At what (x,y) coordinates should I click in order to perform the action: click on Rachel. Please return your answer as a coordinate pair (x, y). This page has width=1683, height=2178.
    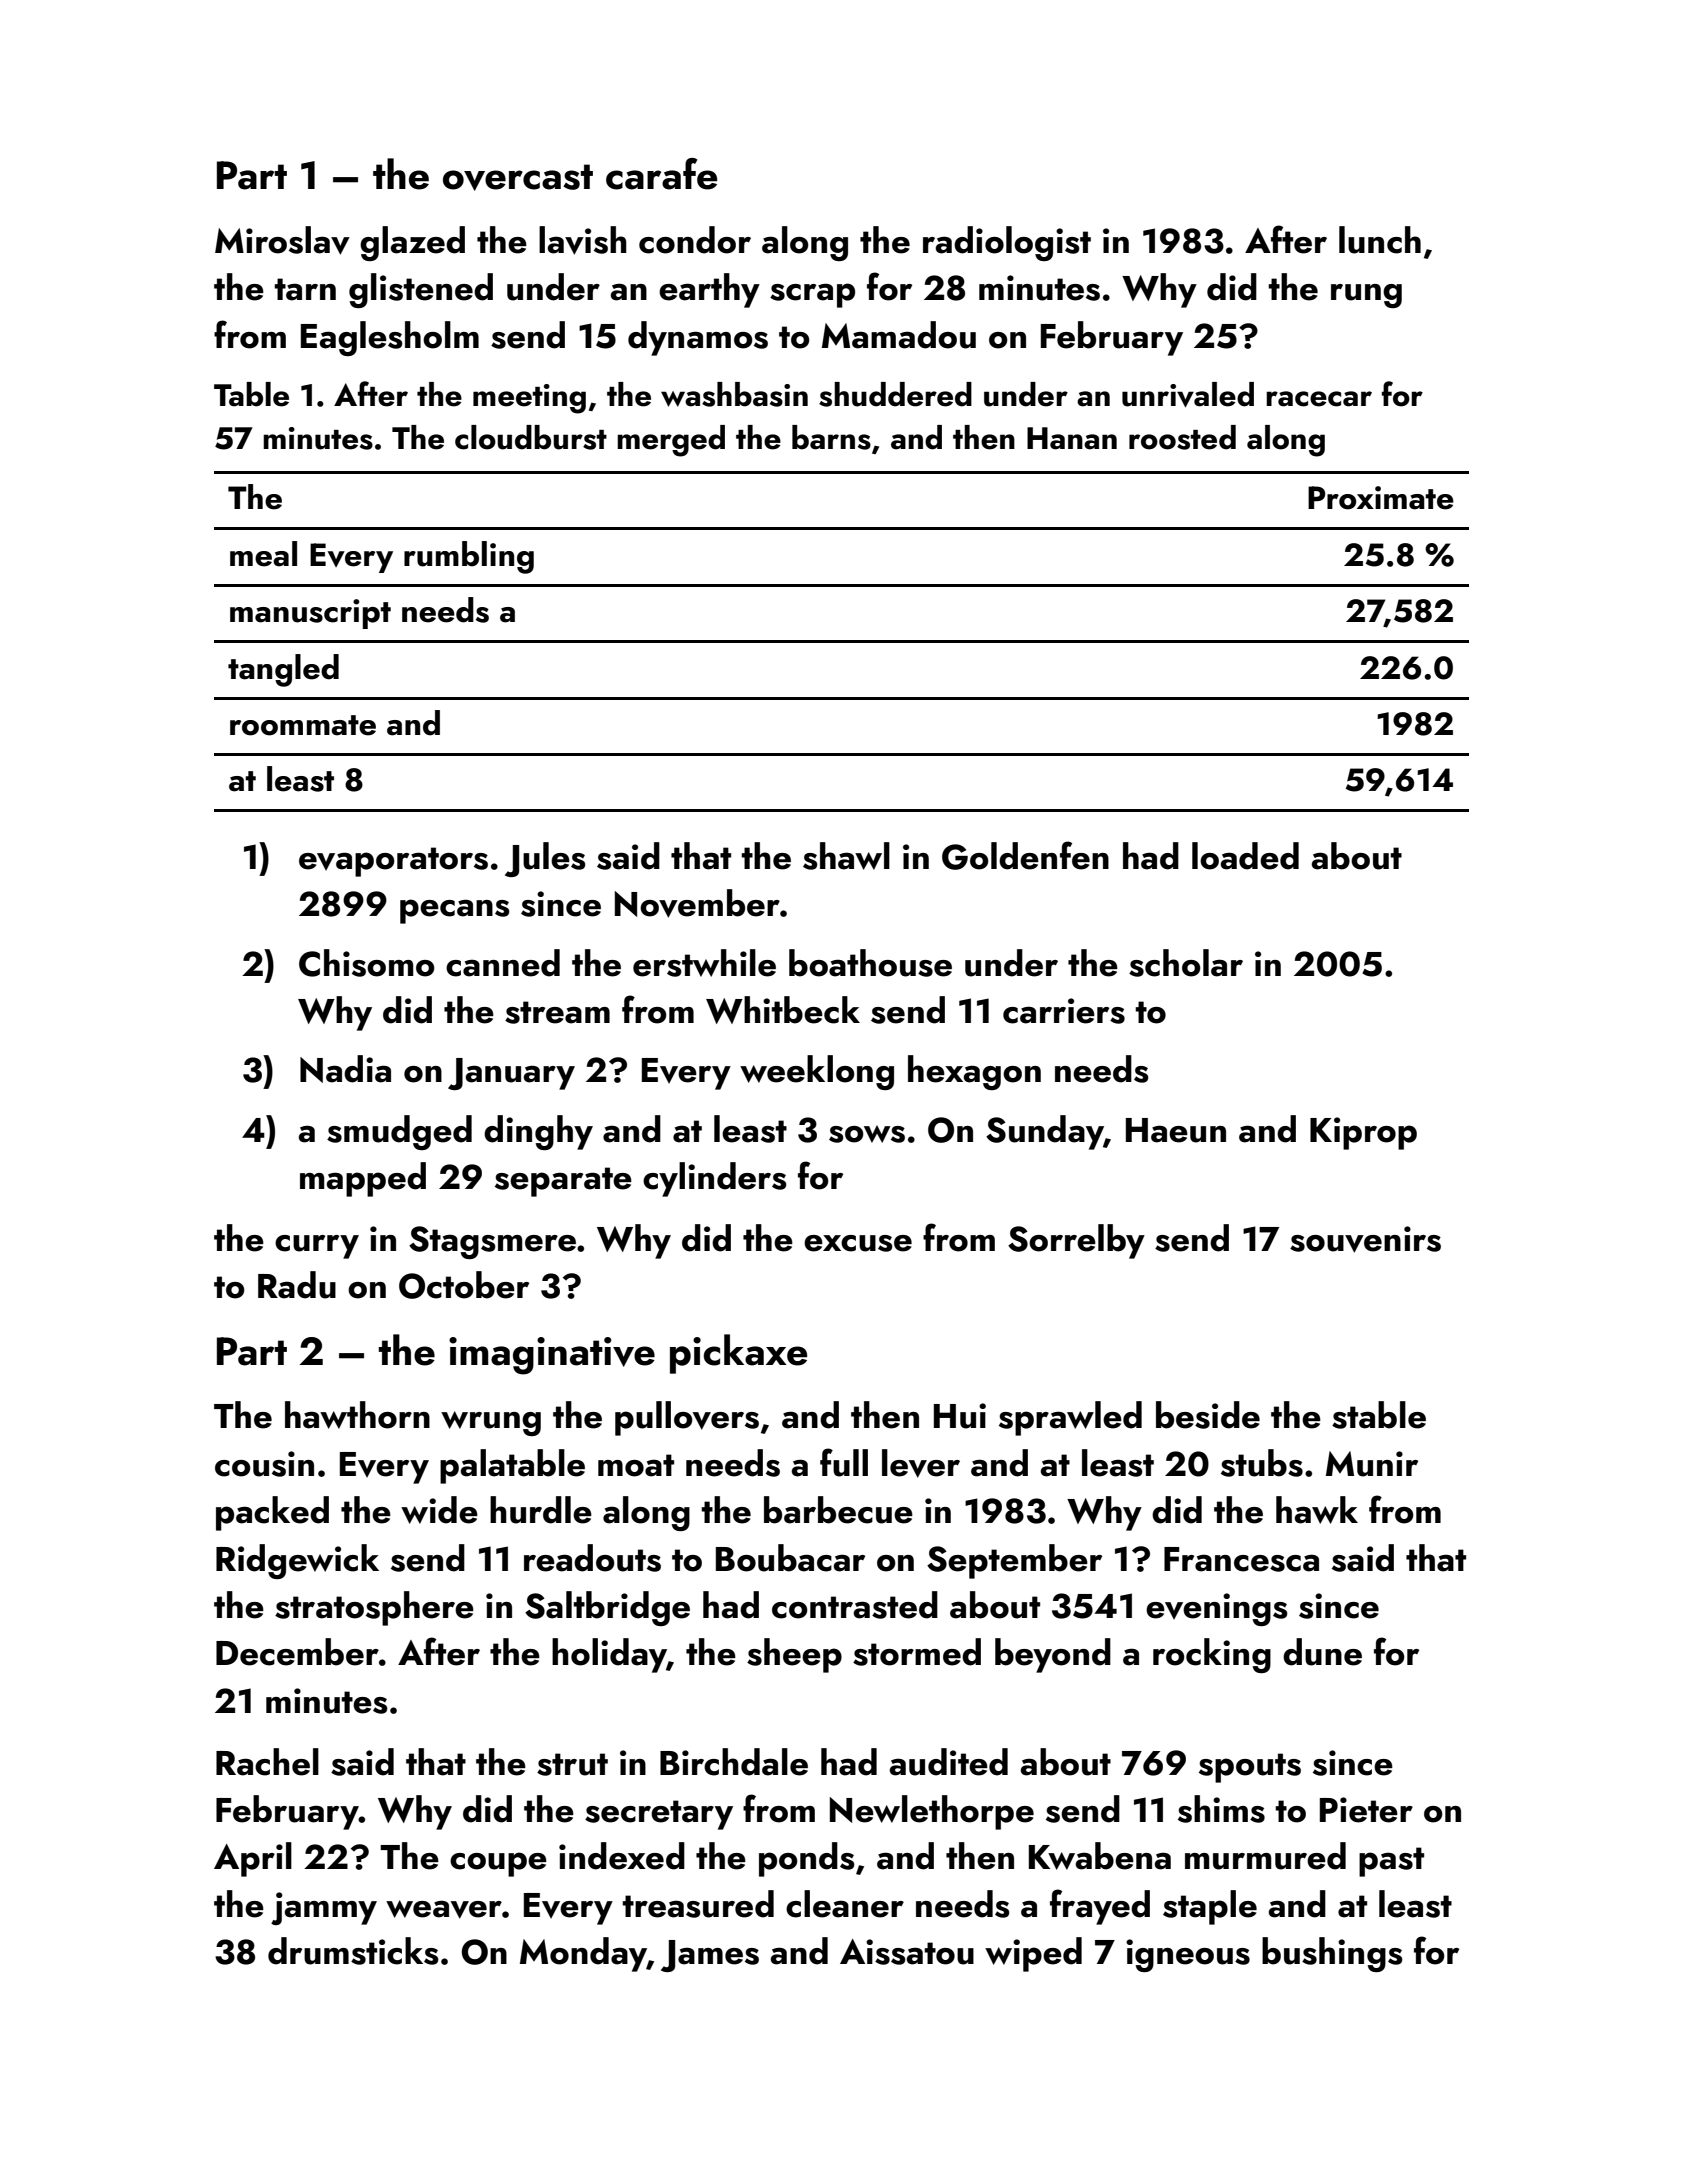
    Looking at the image, I should click on (267, 1762).
